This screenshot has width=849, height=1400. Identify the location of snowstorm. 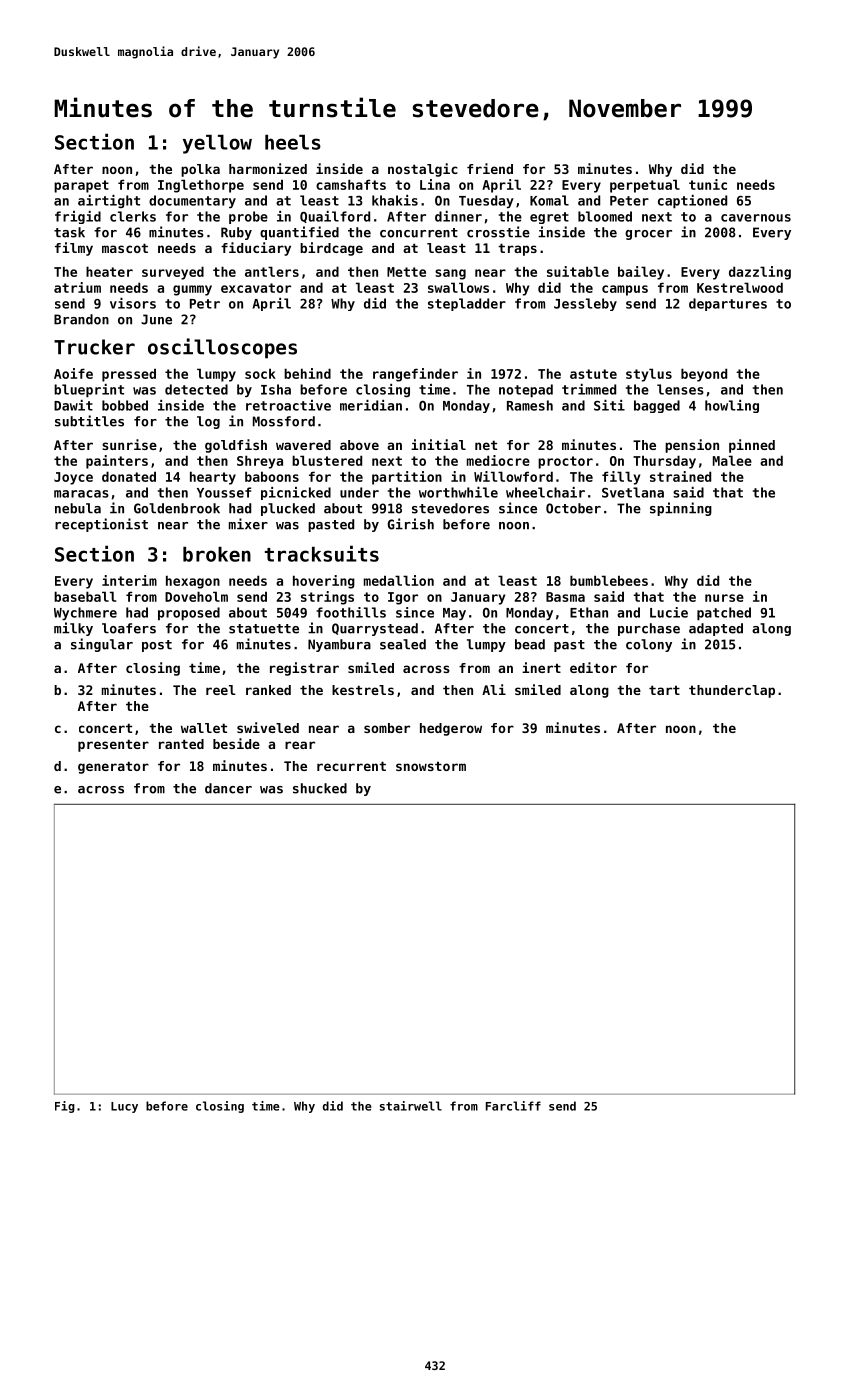
(431, 766).
